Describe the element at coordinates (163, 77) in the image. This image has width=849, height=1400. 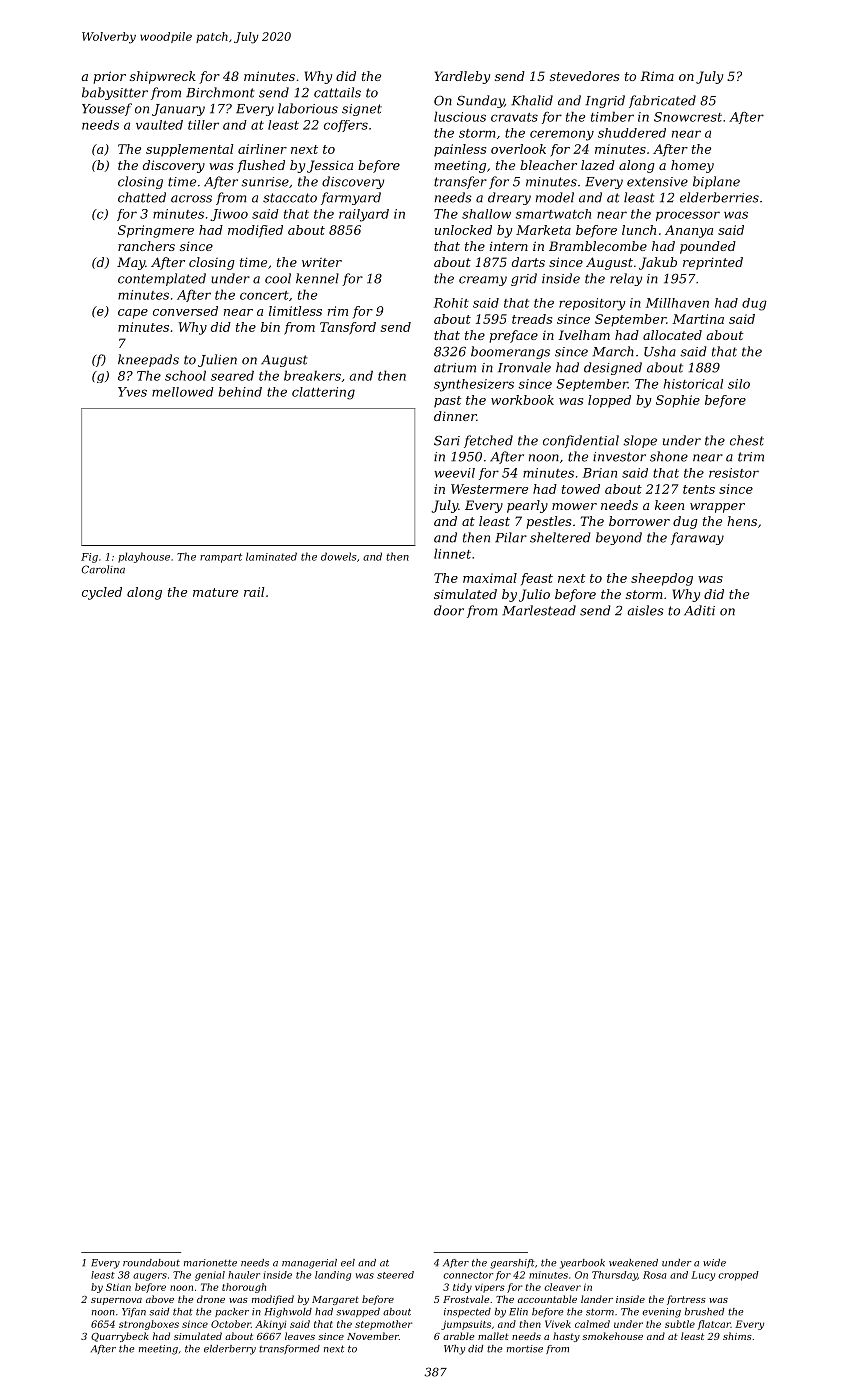
I see `shipwreck` at that location.
